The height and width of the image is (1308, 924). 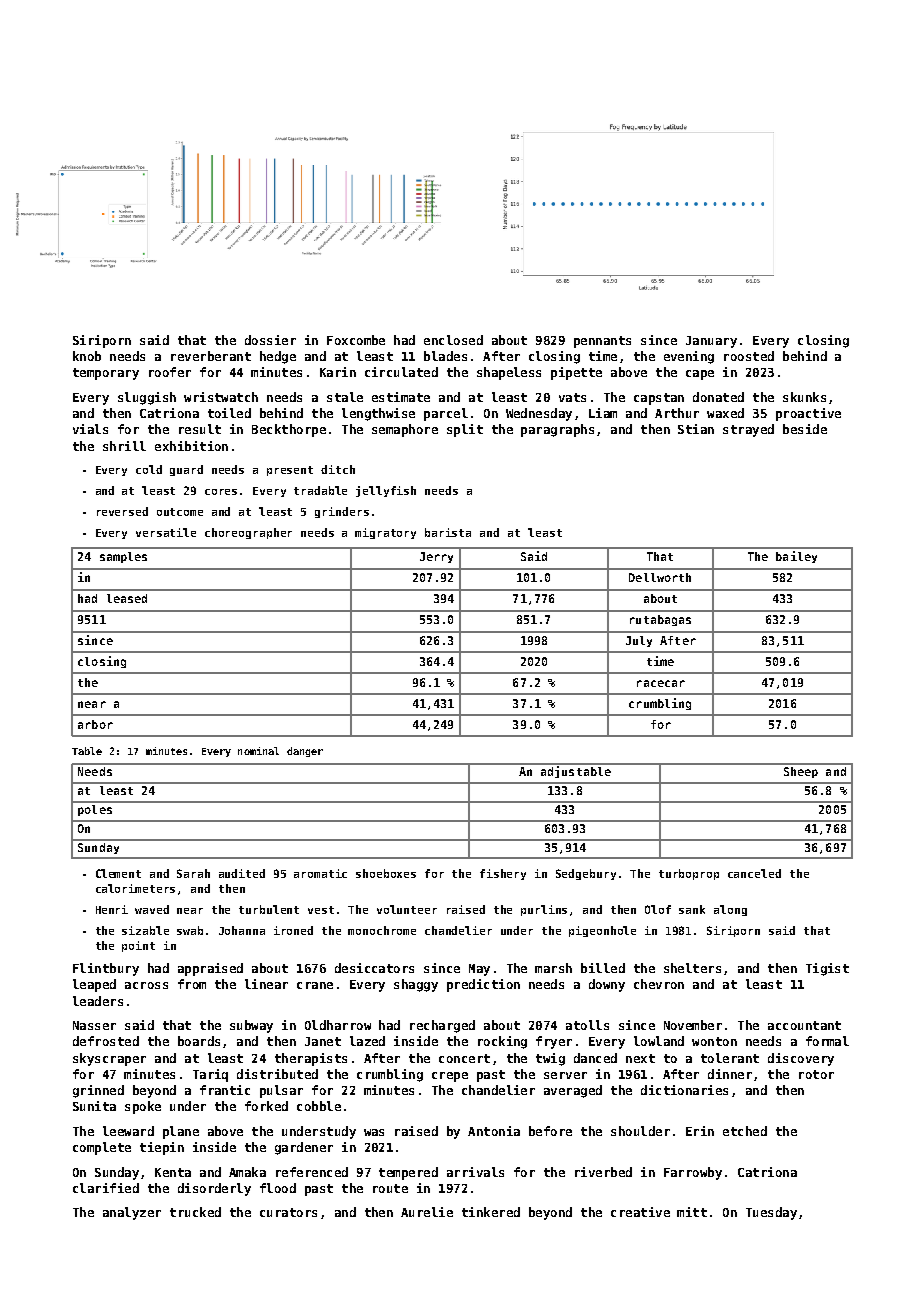 What do you see at coordinates (796, 557) in the image?
I see `bailey` at bounding box center [796, 557].
